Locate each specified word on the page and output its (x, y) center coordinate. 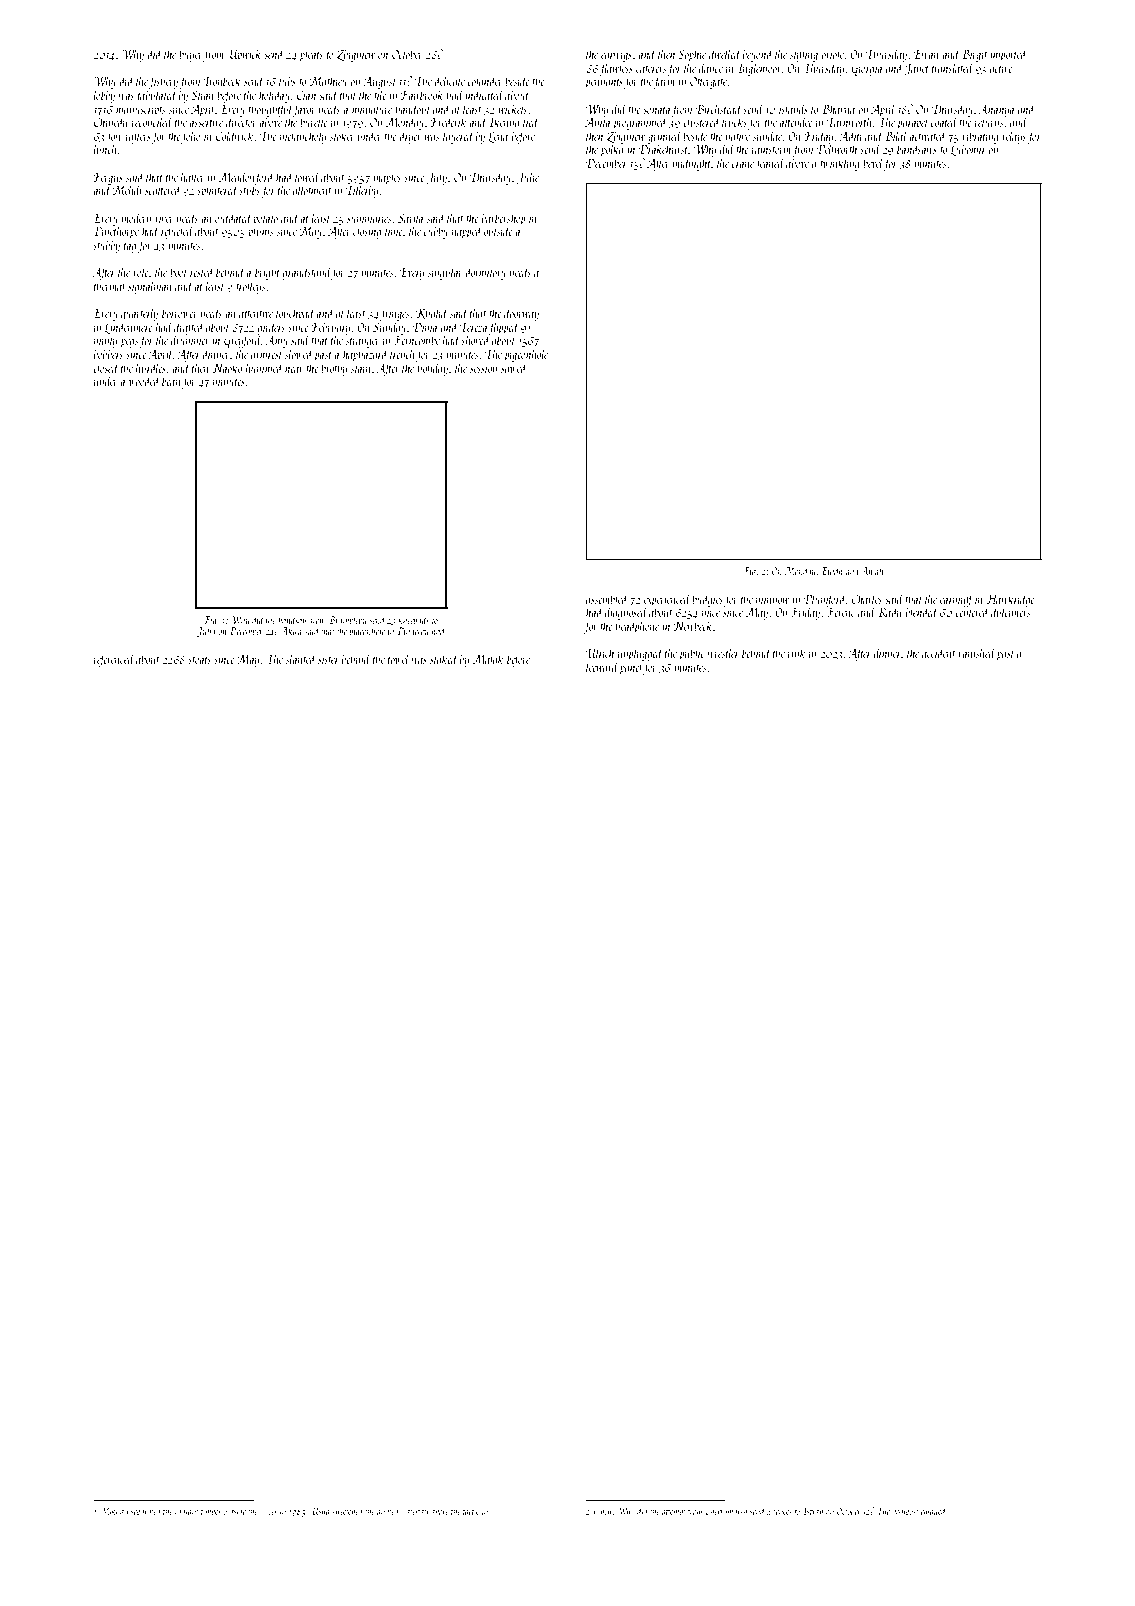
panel (631, 668)
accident (939, 652)
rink (796, 652)
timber (211, 1511)
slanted (301, 658)
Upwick (244, 55)
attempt (674, 1513)
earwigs (616, 56)
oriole (833, 53)
